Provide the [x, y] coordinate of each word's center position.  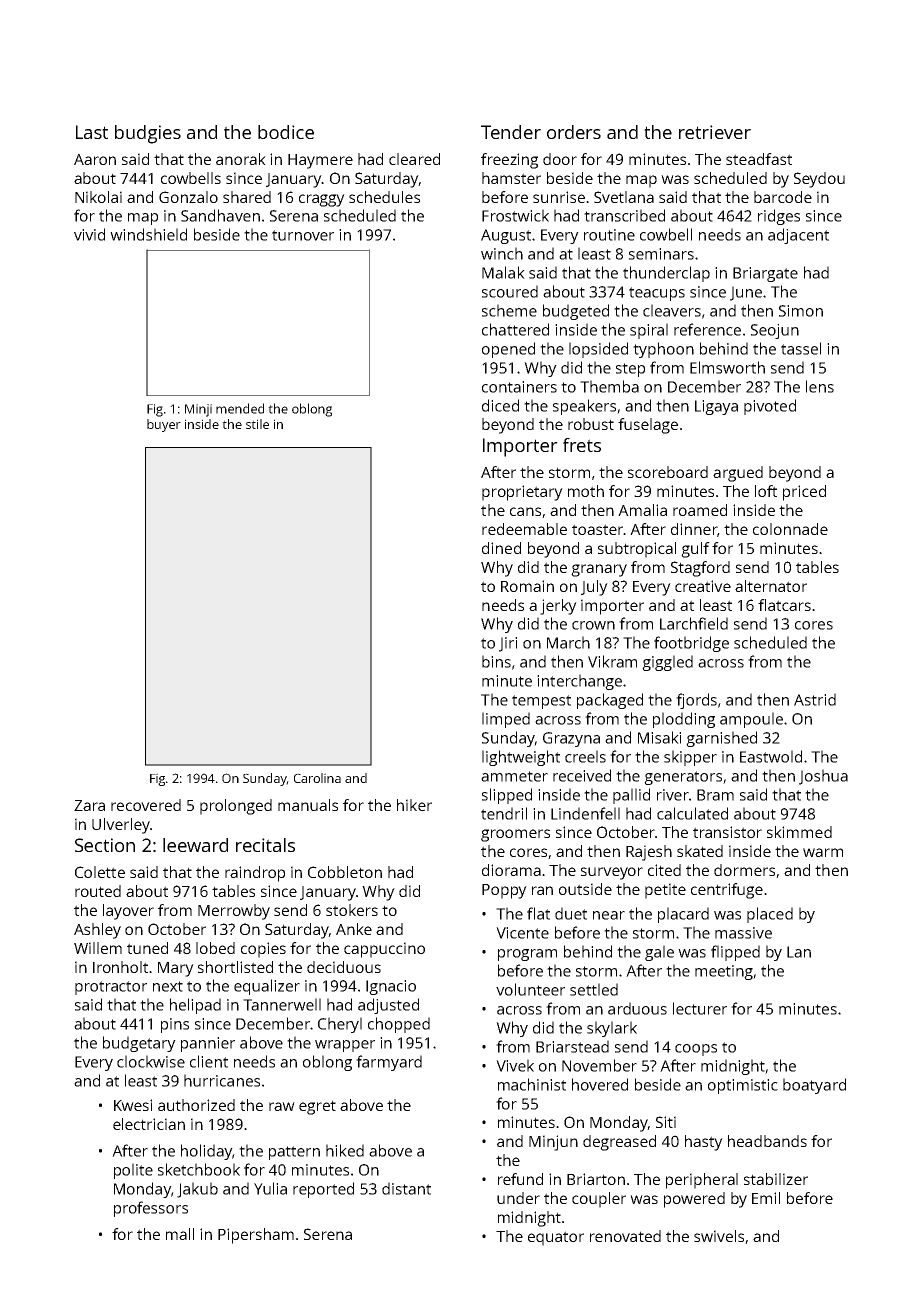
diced [500, 405]
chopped [399, 1025]
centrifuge [727, 891]
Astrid [815, 699]
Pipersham [256, 1236]
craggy [322, 200]
